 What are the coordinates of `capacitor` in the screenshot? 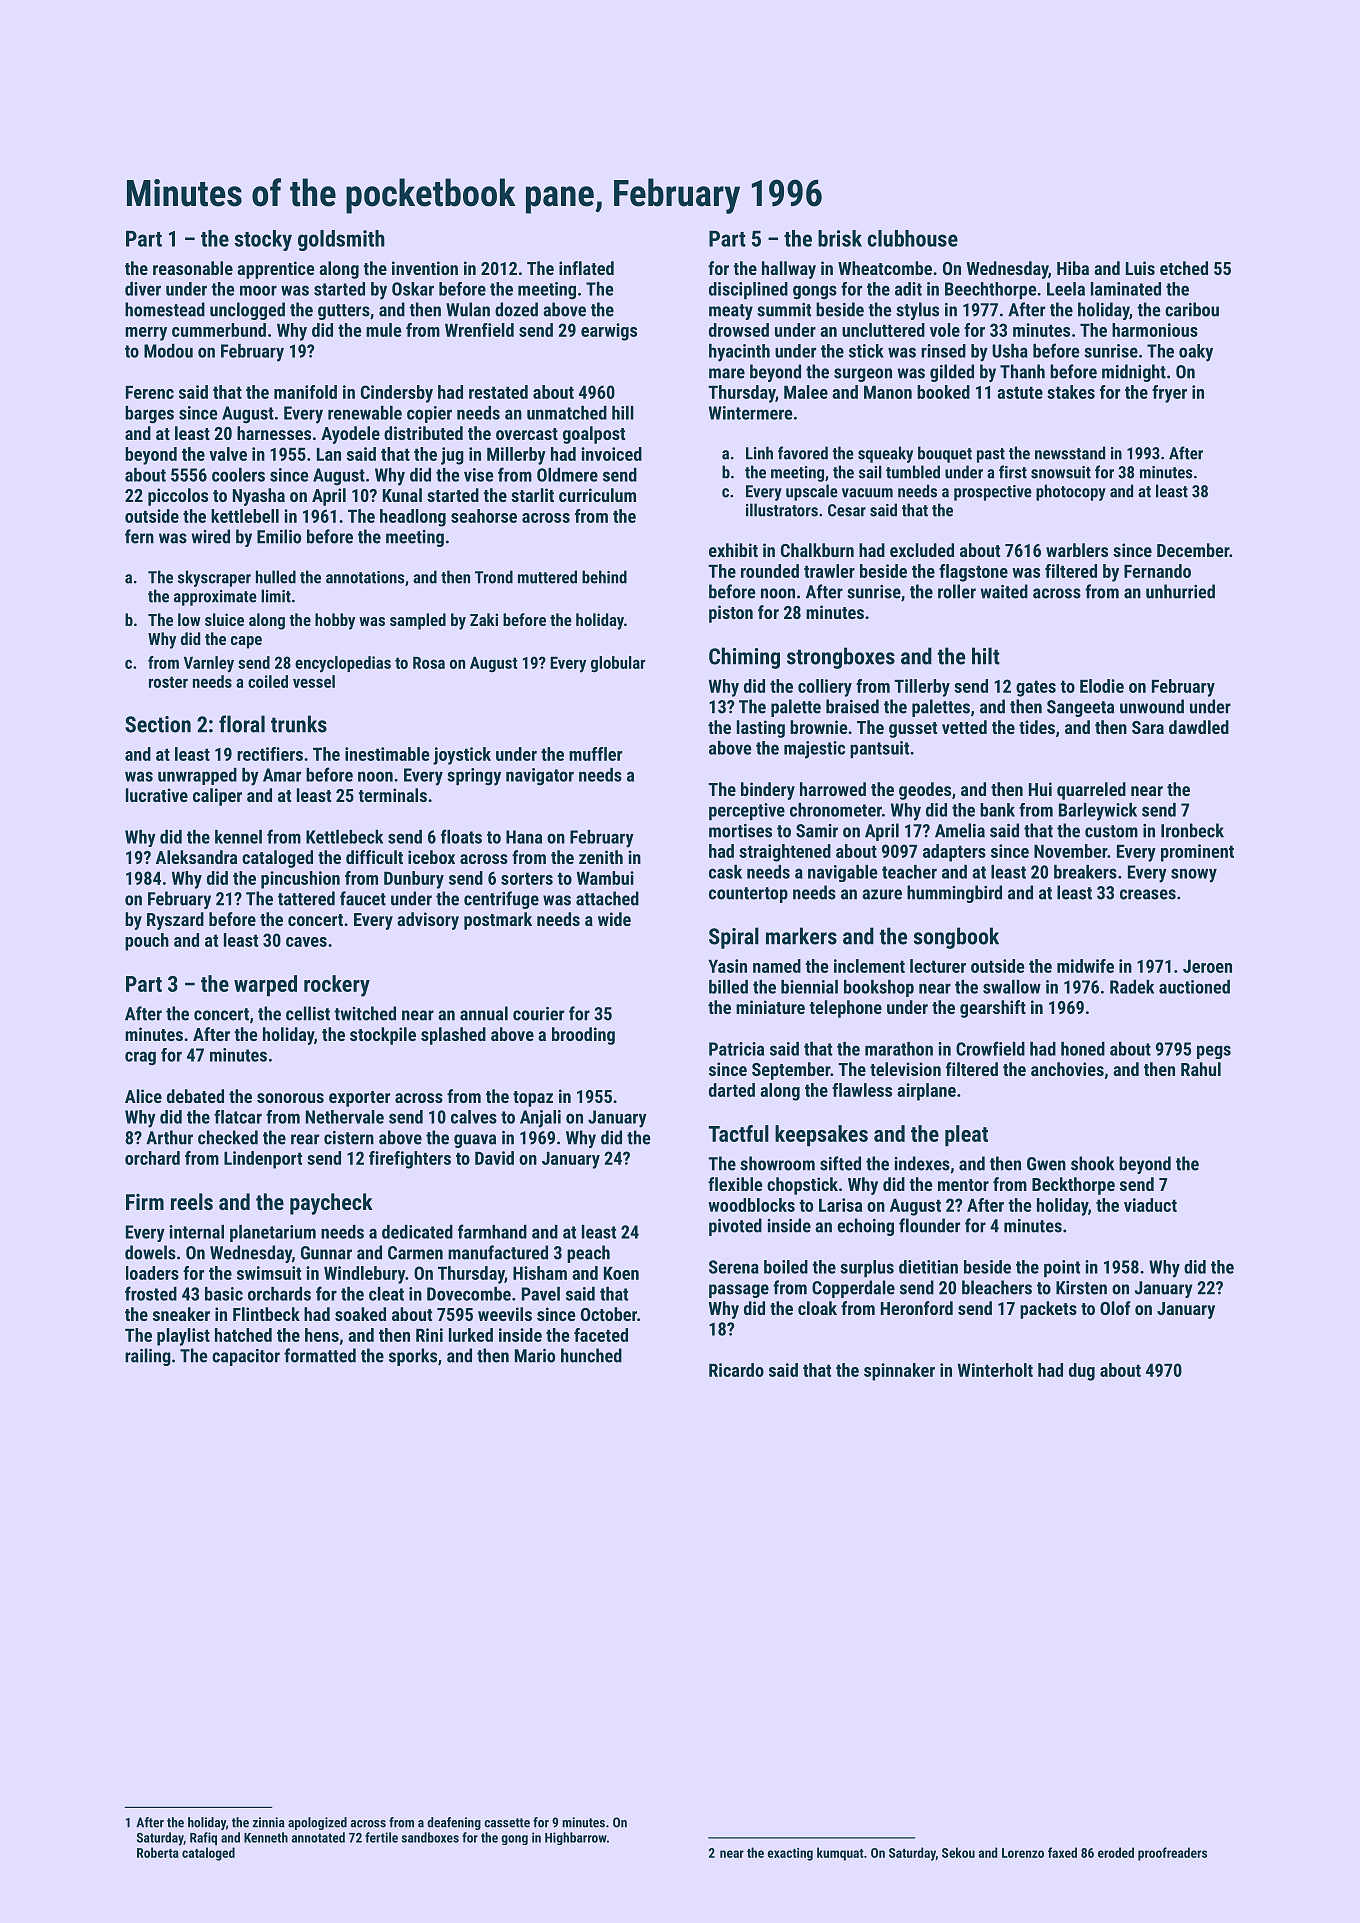 It's located at (246, 1357).
